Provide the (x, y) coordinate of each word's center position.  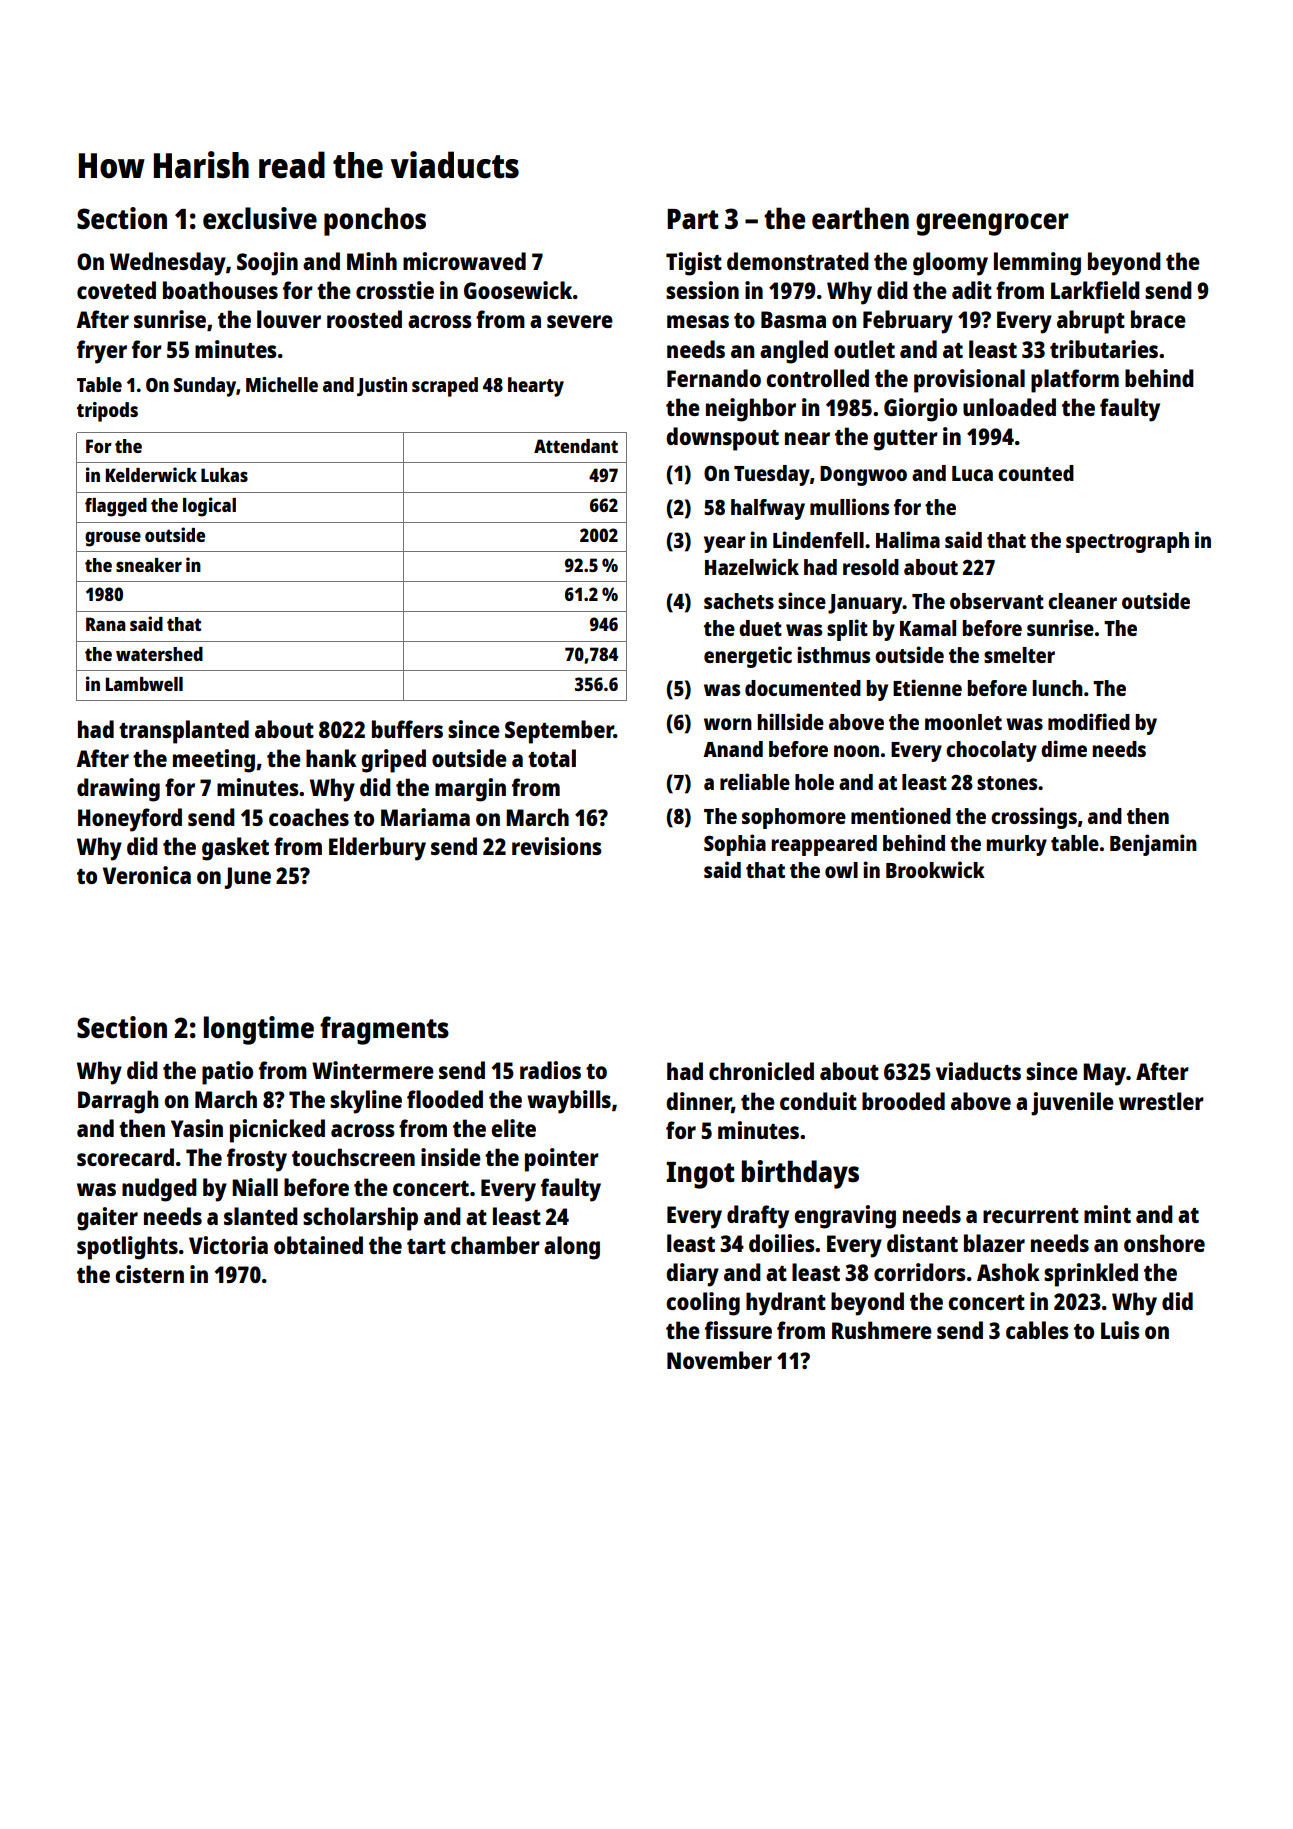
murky (1016, 845)
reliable (755, 781)
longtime (259, 1030)
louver (289, 319)
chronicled (761, 1071)
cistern (149, 1274)
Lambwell (144, 684)
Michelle (282, 384)
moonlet (963, 722)
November (719, 1360)
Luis (1120, 1330)
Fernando (714, 378)
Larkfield (1095, 290)
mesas (698, 321)
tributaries (1104, 349)
